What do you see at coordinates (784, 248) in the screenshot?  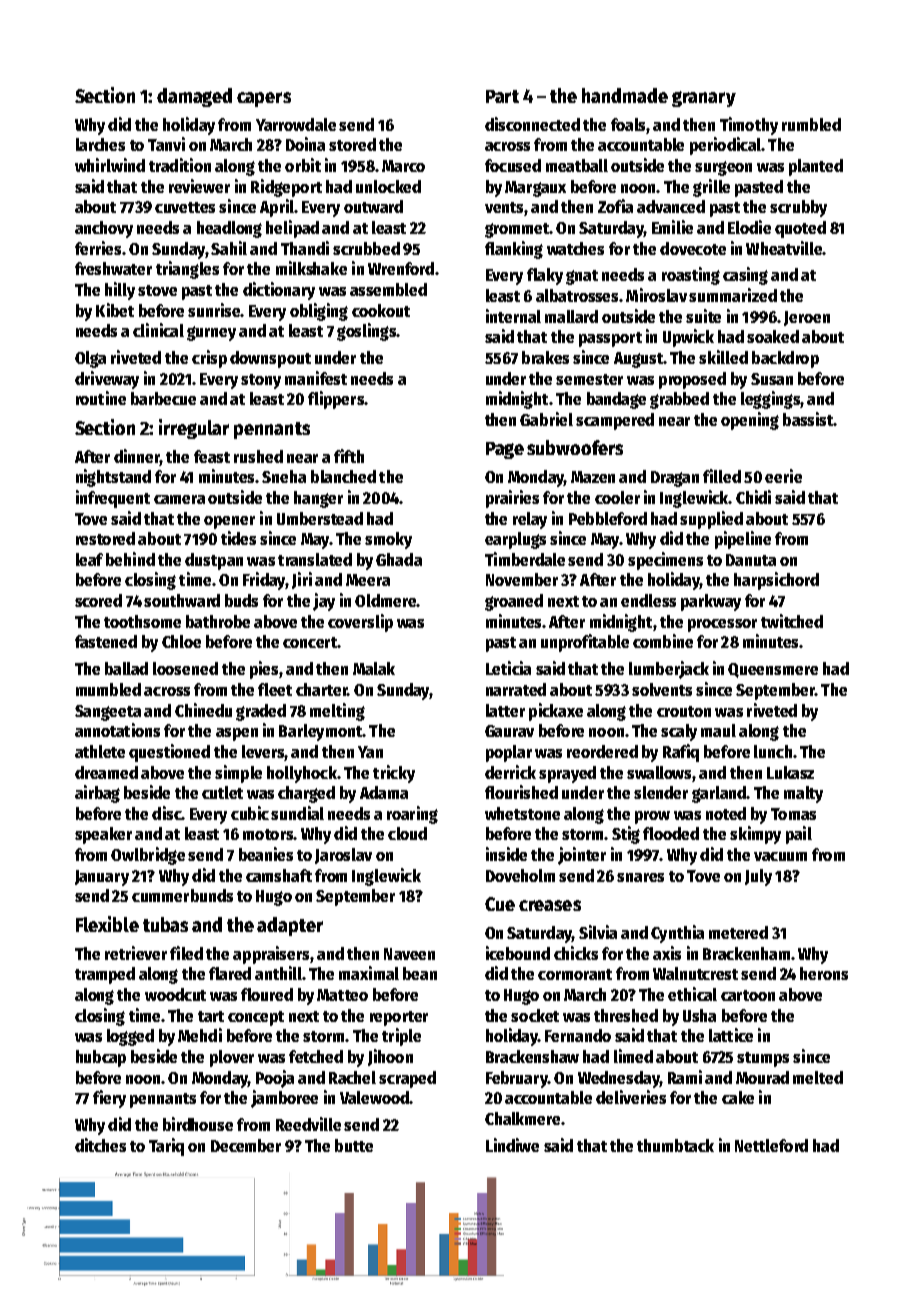 I see `Wheatville` at bounding box center [784, 248].
